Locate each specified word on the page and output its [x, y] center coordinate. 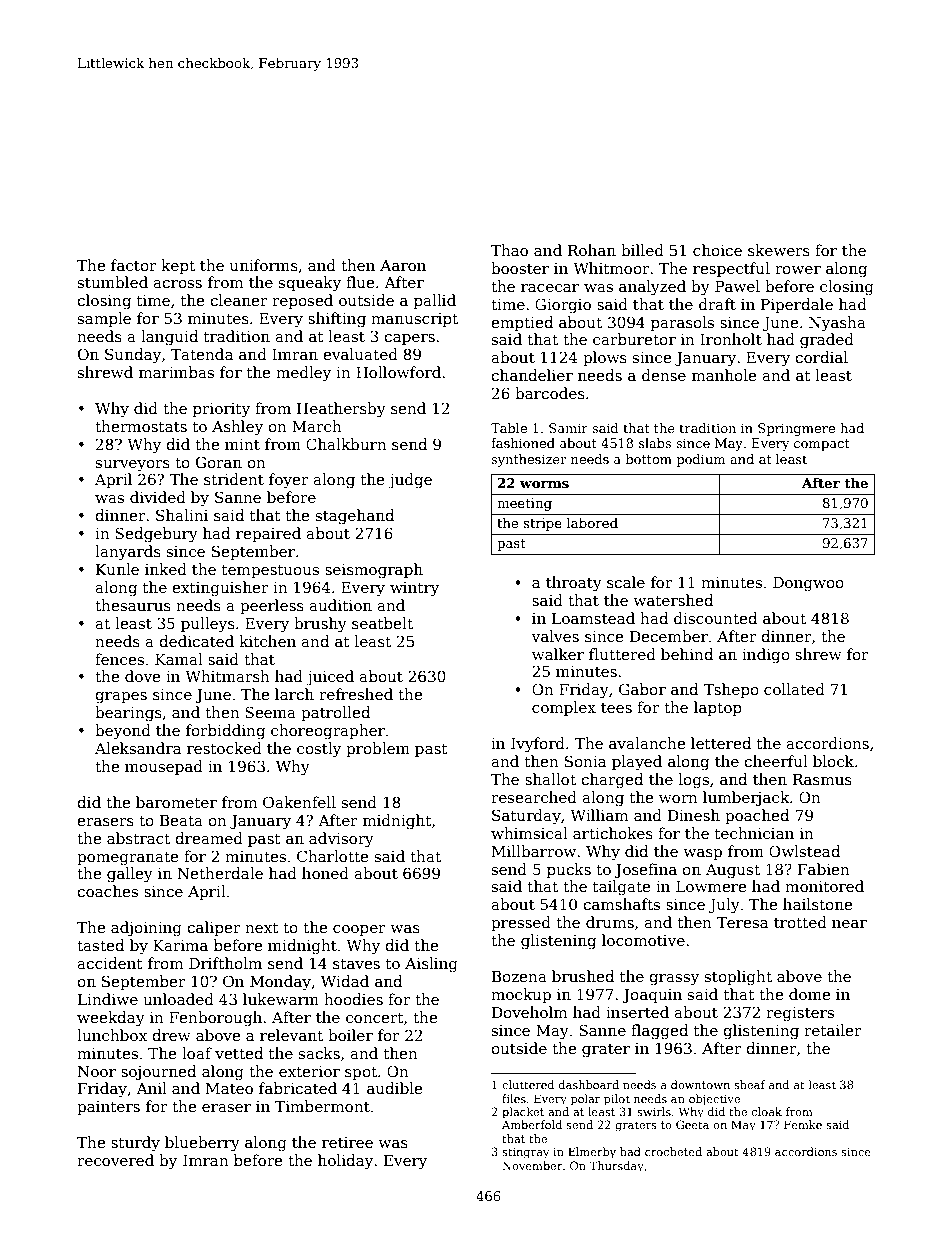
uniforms [264, 265]
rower [798, 270]
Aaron [403, 265]
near [849, 924]
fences [119, 659]
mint [242, 444]
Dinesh [694, 815]
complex [564, 708]
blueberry [202, 1144]
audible [394, 1088]
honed [325, 873]
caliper [214, 928]
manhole [724, 375]
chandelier [532, 375]
